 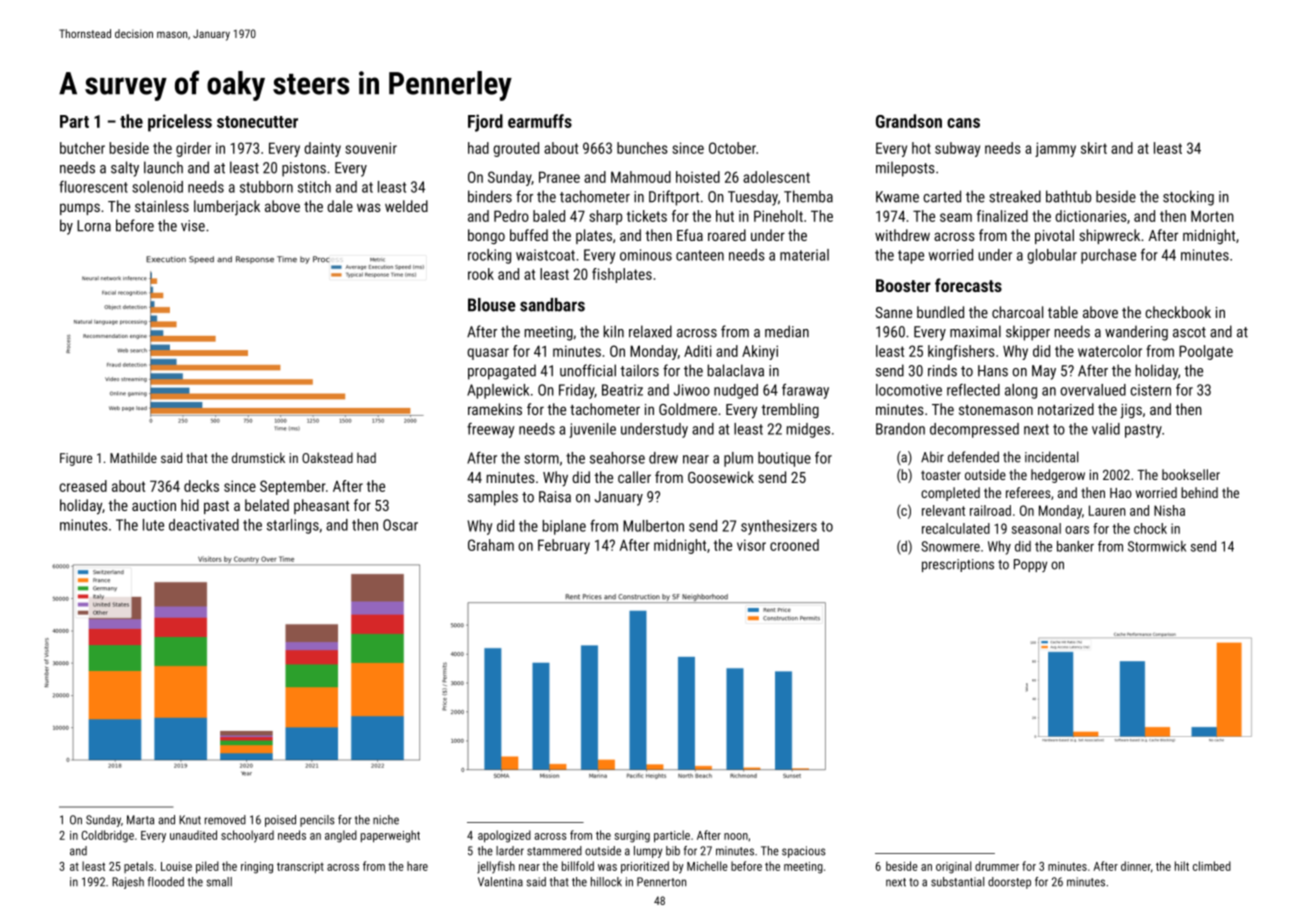 What do you see at coordinates (258, 457) in the screenshot?
I see `drumstick` at bounding box center [258, 457].
